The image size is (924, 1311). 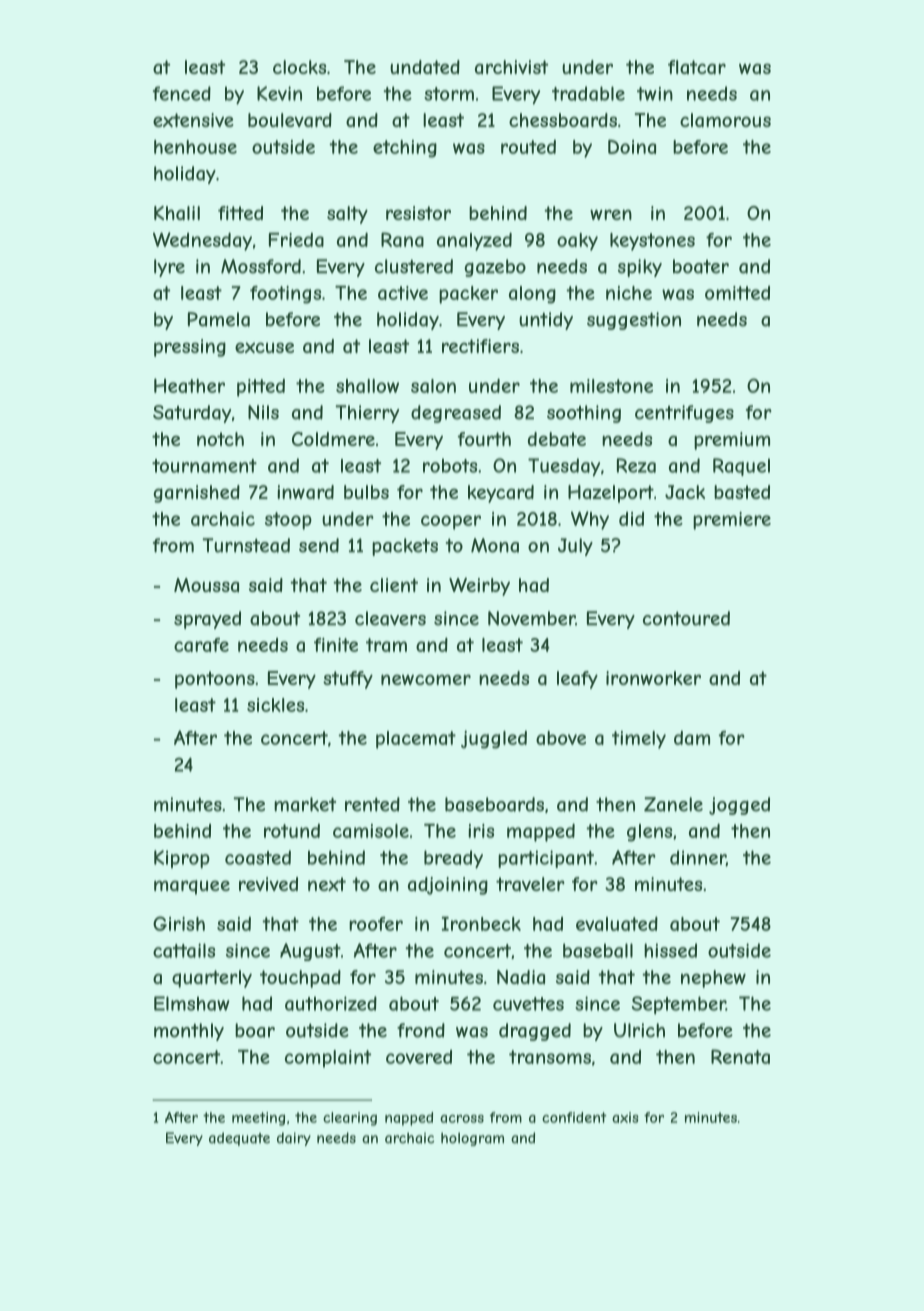 What do you see at coordinates (290, 120) in the screenshot?
I see `boulevard` at bounding box center [290, 120].
